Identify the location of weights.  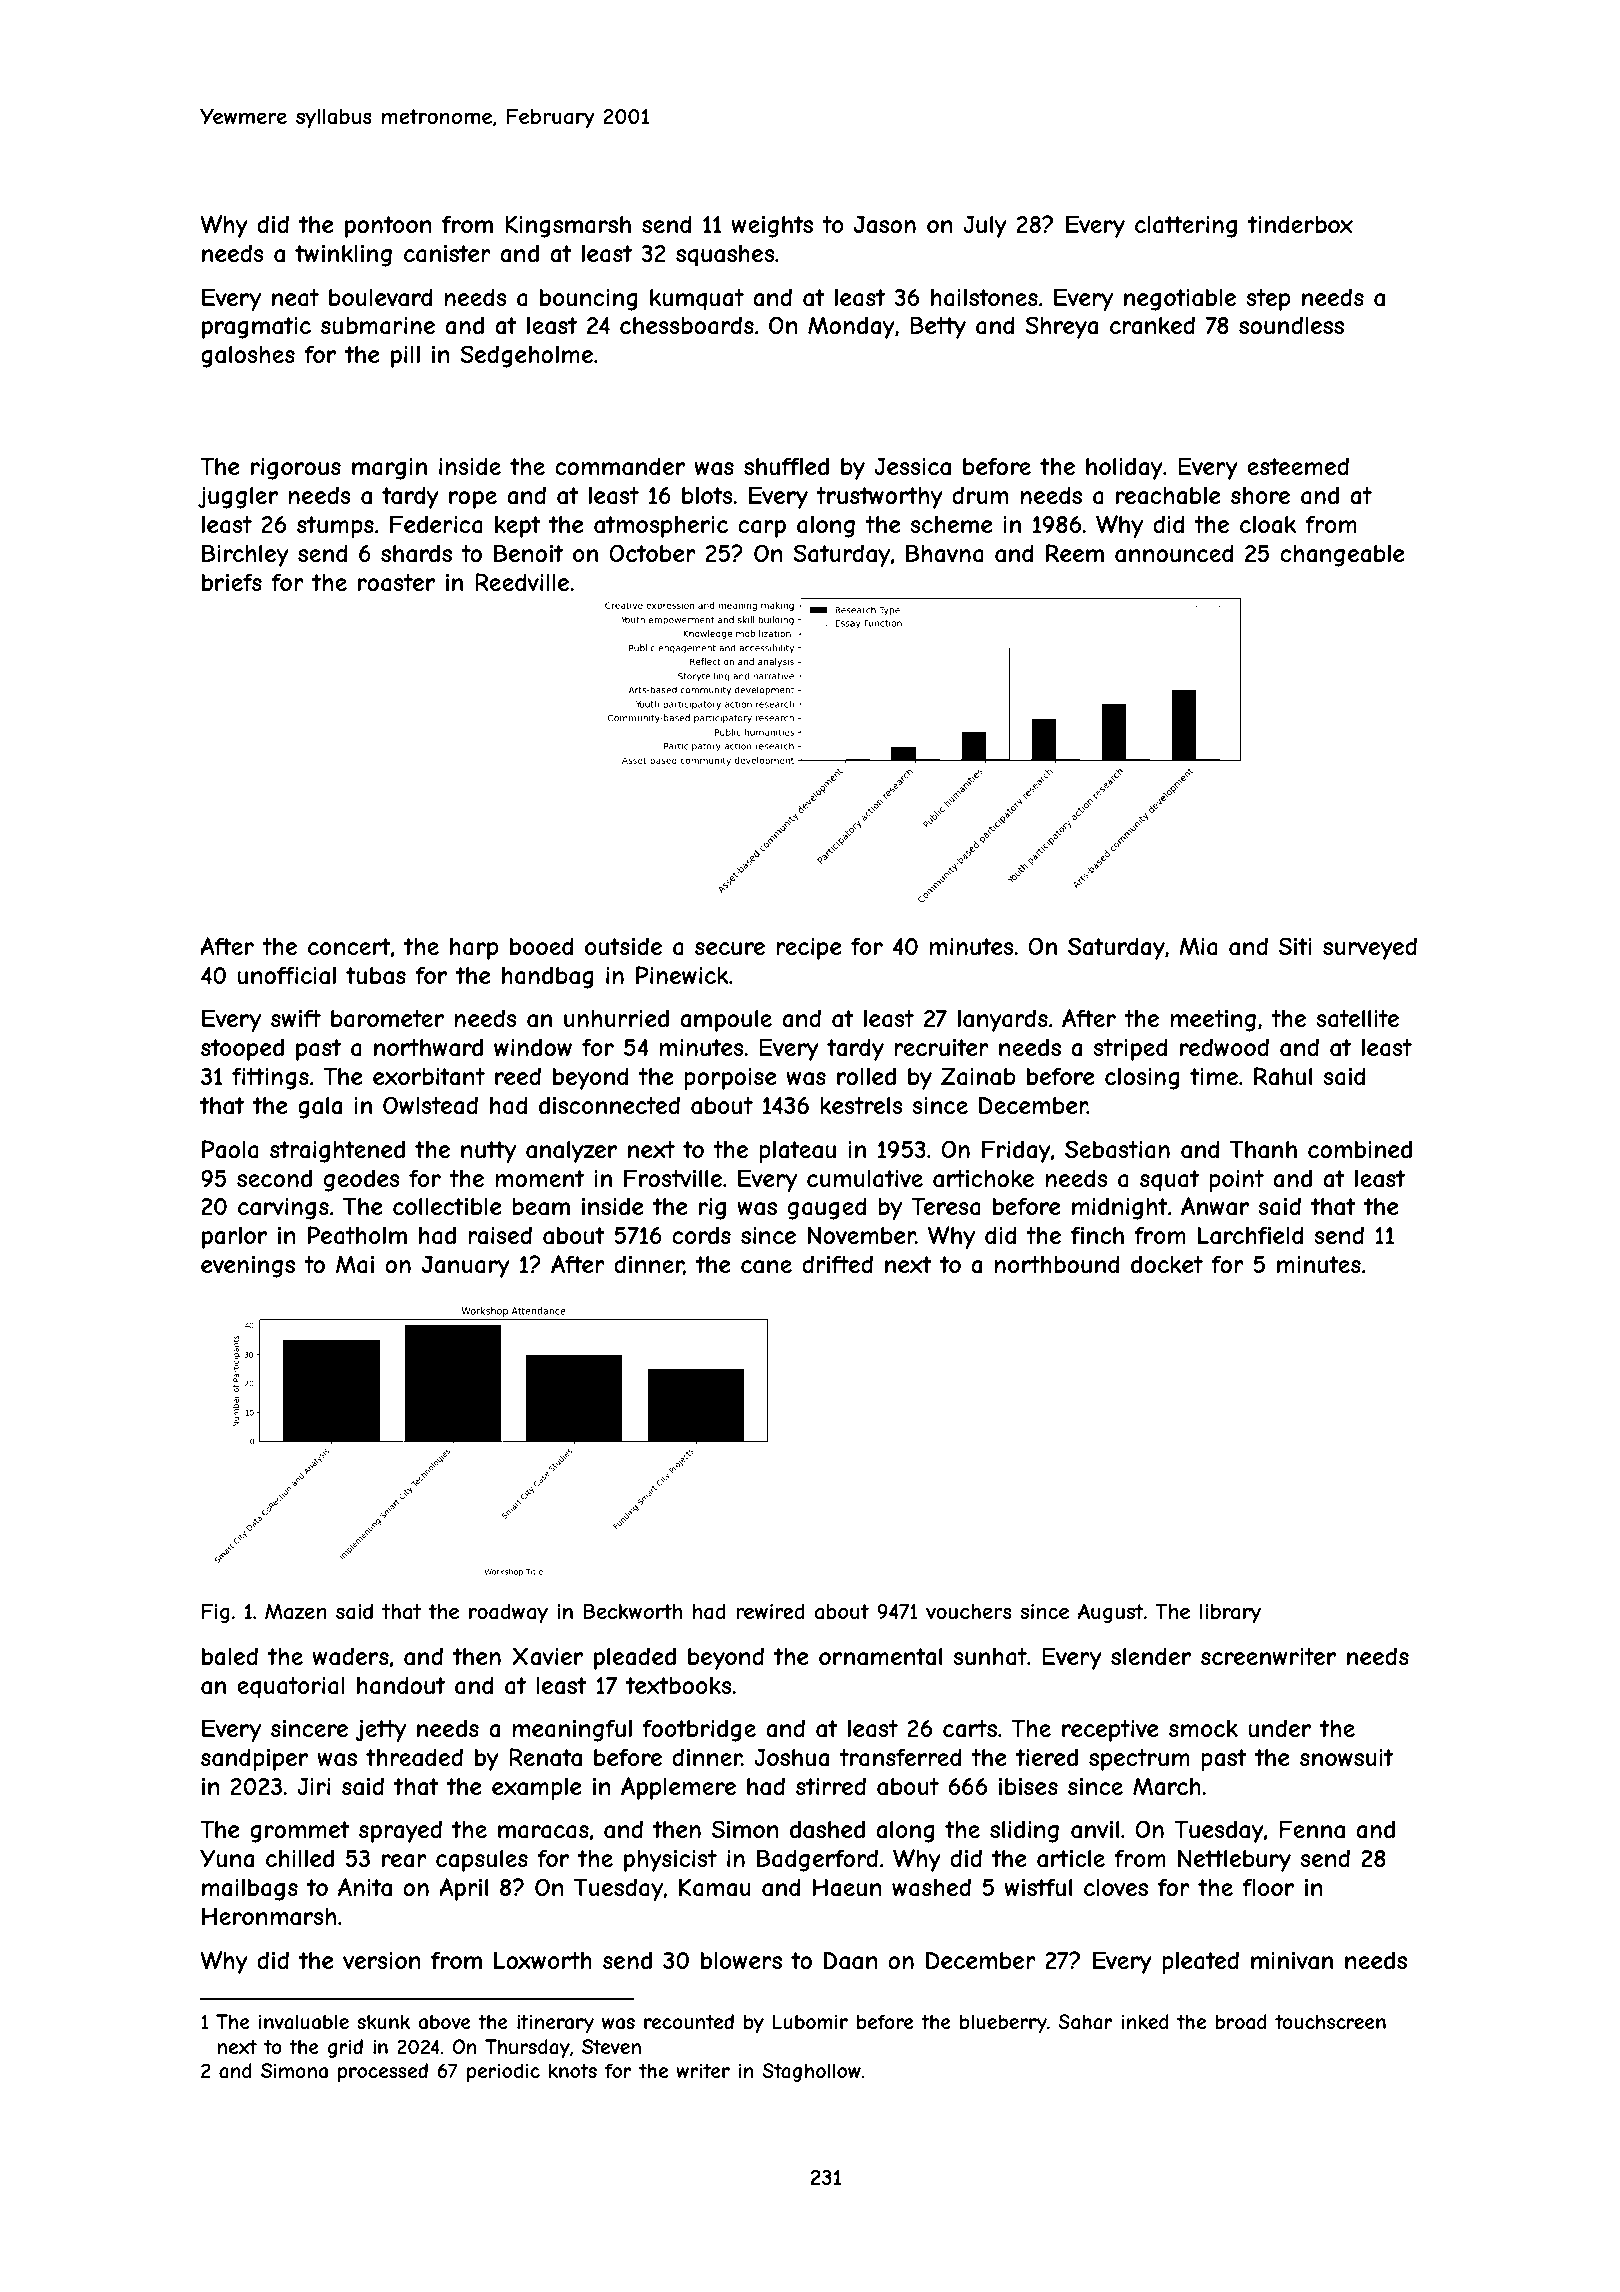
(772, 227).
